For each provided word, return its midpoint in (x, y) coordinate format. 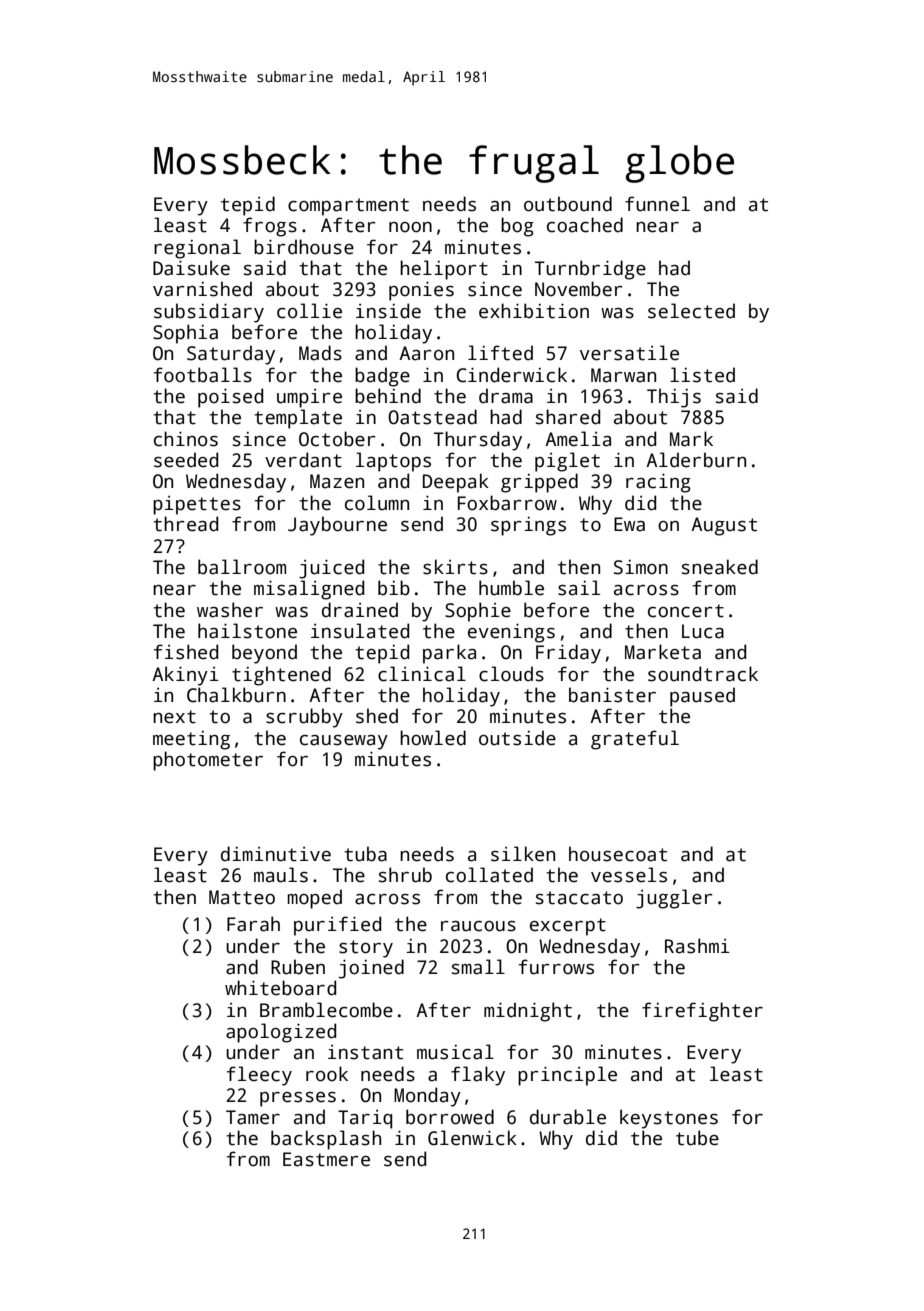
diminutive (276, 854)
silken (523, 854)
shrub (405, 875)
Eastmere (326, 1159)
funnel (657, 204)
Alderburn (696, 460)
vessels (629, 875)
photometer (208, 761)
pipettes (197, 505)
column (377, 503)
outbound (568, 204)
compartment (348, 207)
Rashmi (697, 946)
